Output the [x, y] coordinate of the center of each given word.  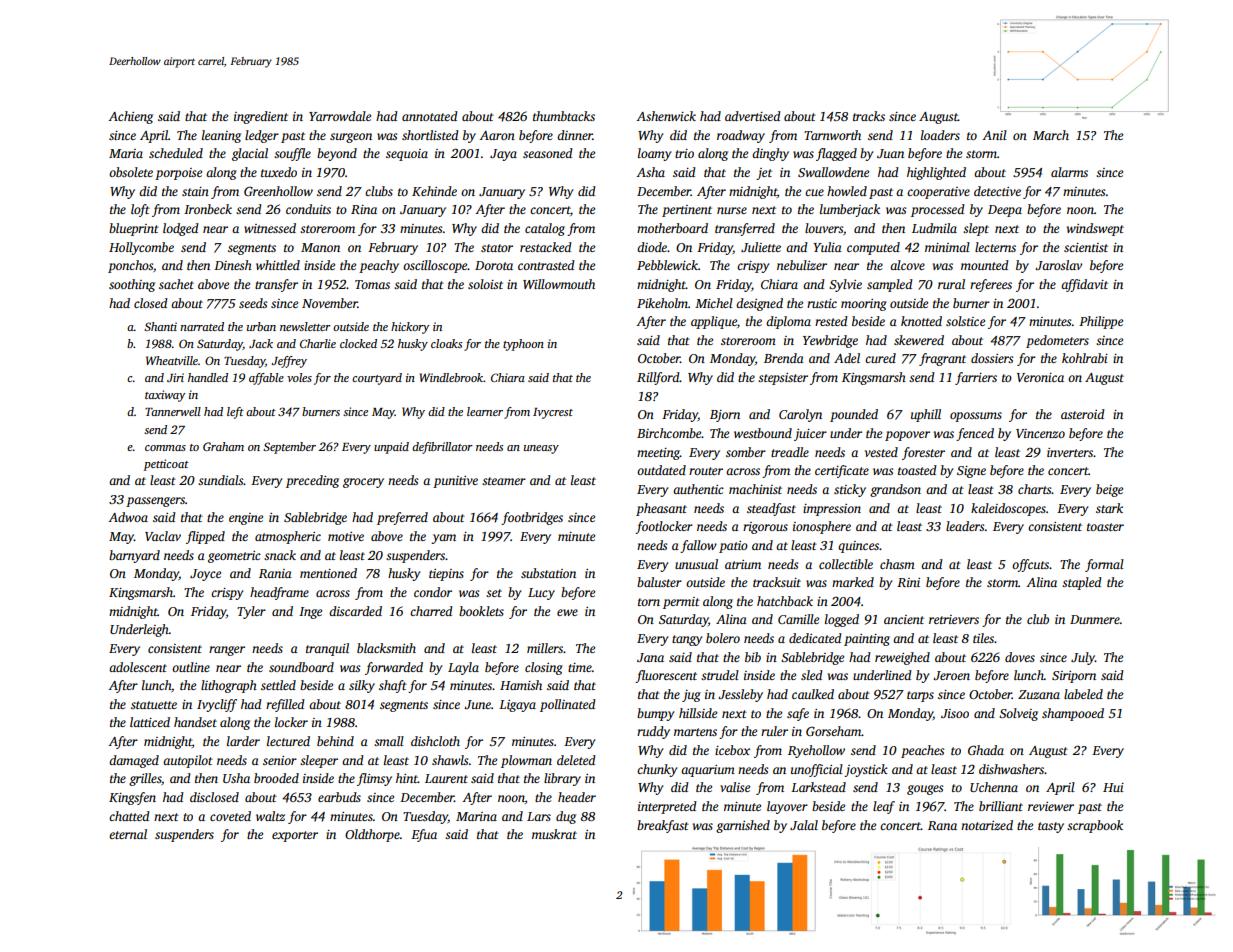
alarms [1069, 172]
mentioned [328, 573]
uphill [926, 415]
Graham [223, 446]
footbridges [532, 518]
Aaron [497, 135]
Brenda [784, 358]
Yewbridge [830, 341]
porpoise [178, 174]
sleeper [319, 761]
